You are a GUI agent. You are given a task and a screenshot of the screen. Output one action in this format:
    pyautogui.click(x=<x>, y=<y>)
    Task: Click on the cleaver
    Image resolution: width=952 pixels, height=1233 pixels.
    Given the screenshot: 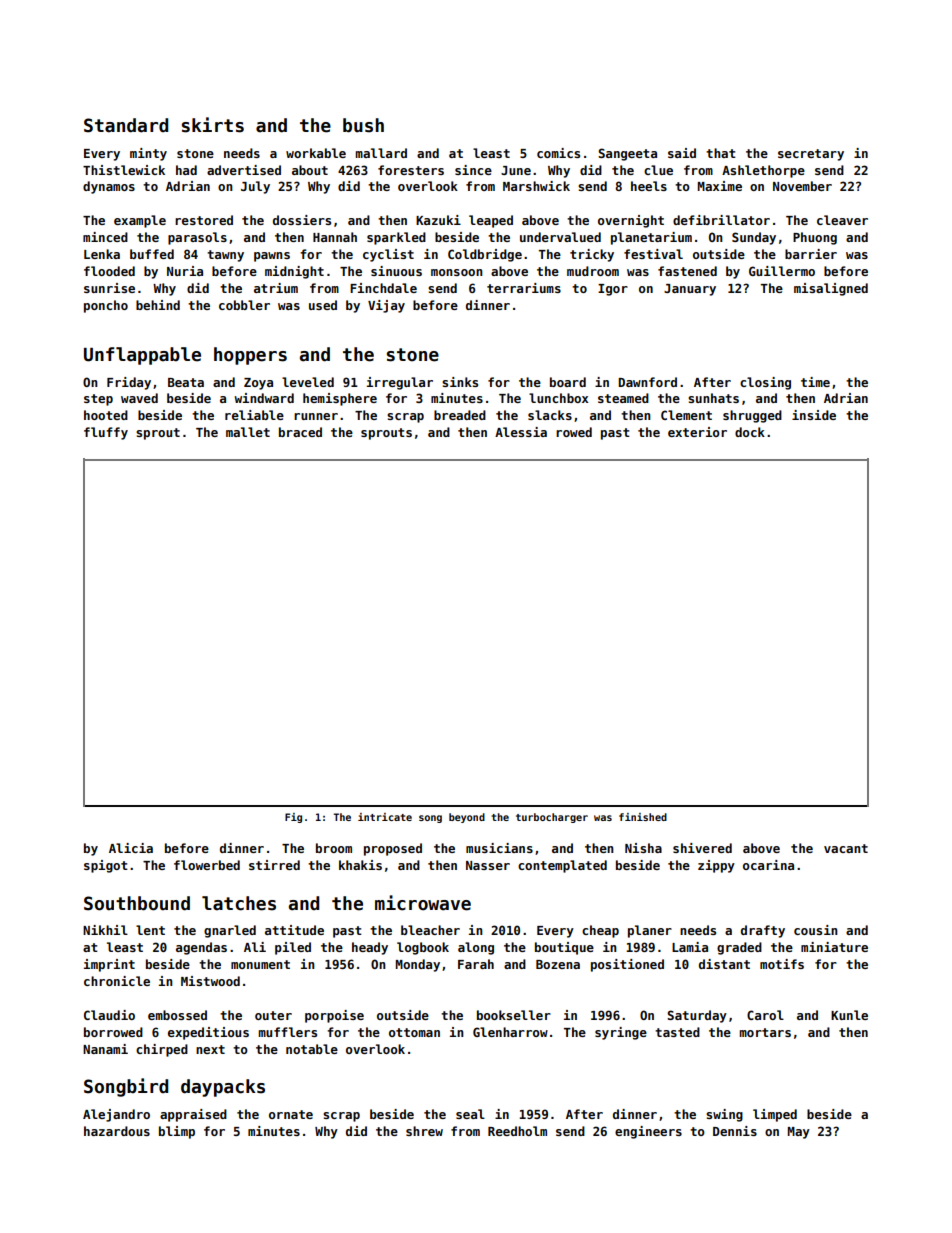 What is the action you would take?
    pyautogui.click(x=842, y=220)
